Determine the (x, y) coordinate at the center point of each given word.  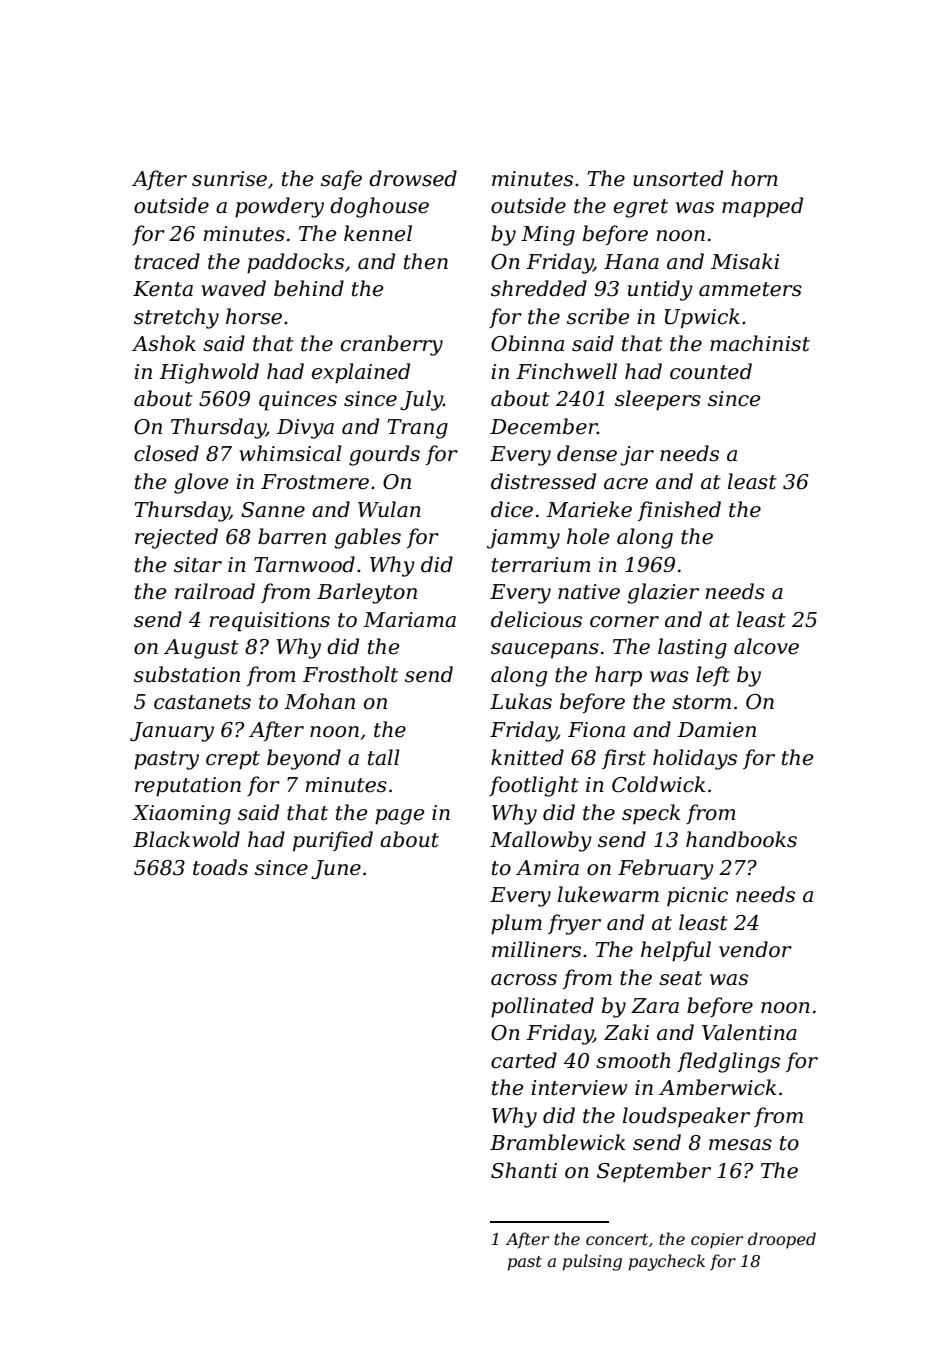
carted (524, 1060)
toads (220, 867)
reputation (188, 787)
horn (754, 178)
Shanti (524, 1170)
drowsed (413, 178)
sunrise (229, 179)
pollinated (542, 1007)
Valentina (749, 1032)
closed (166, 453)
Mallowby (541, 841)
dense (587, 453)
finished (679, 511)
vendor (755, 949)
